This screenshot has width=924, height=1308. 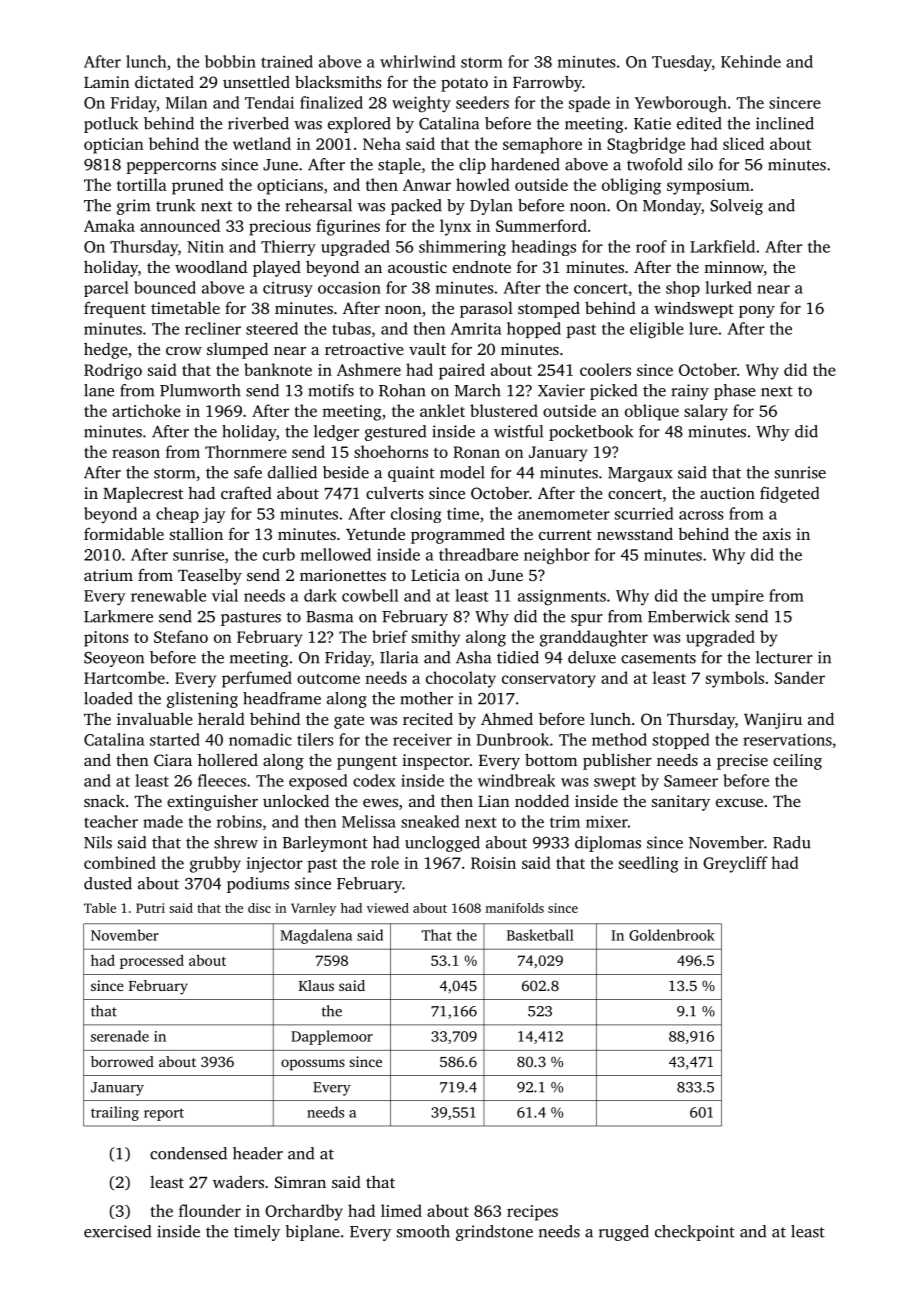 What do you see at coordinates (422, 740) in the screenshot?
I see `receiver` at bounding box center [422, 740].
